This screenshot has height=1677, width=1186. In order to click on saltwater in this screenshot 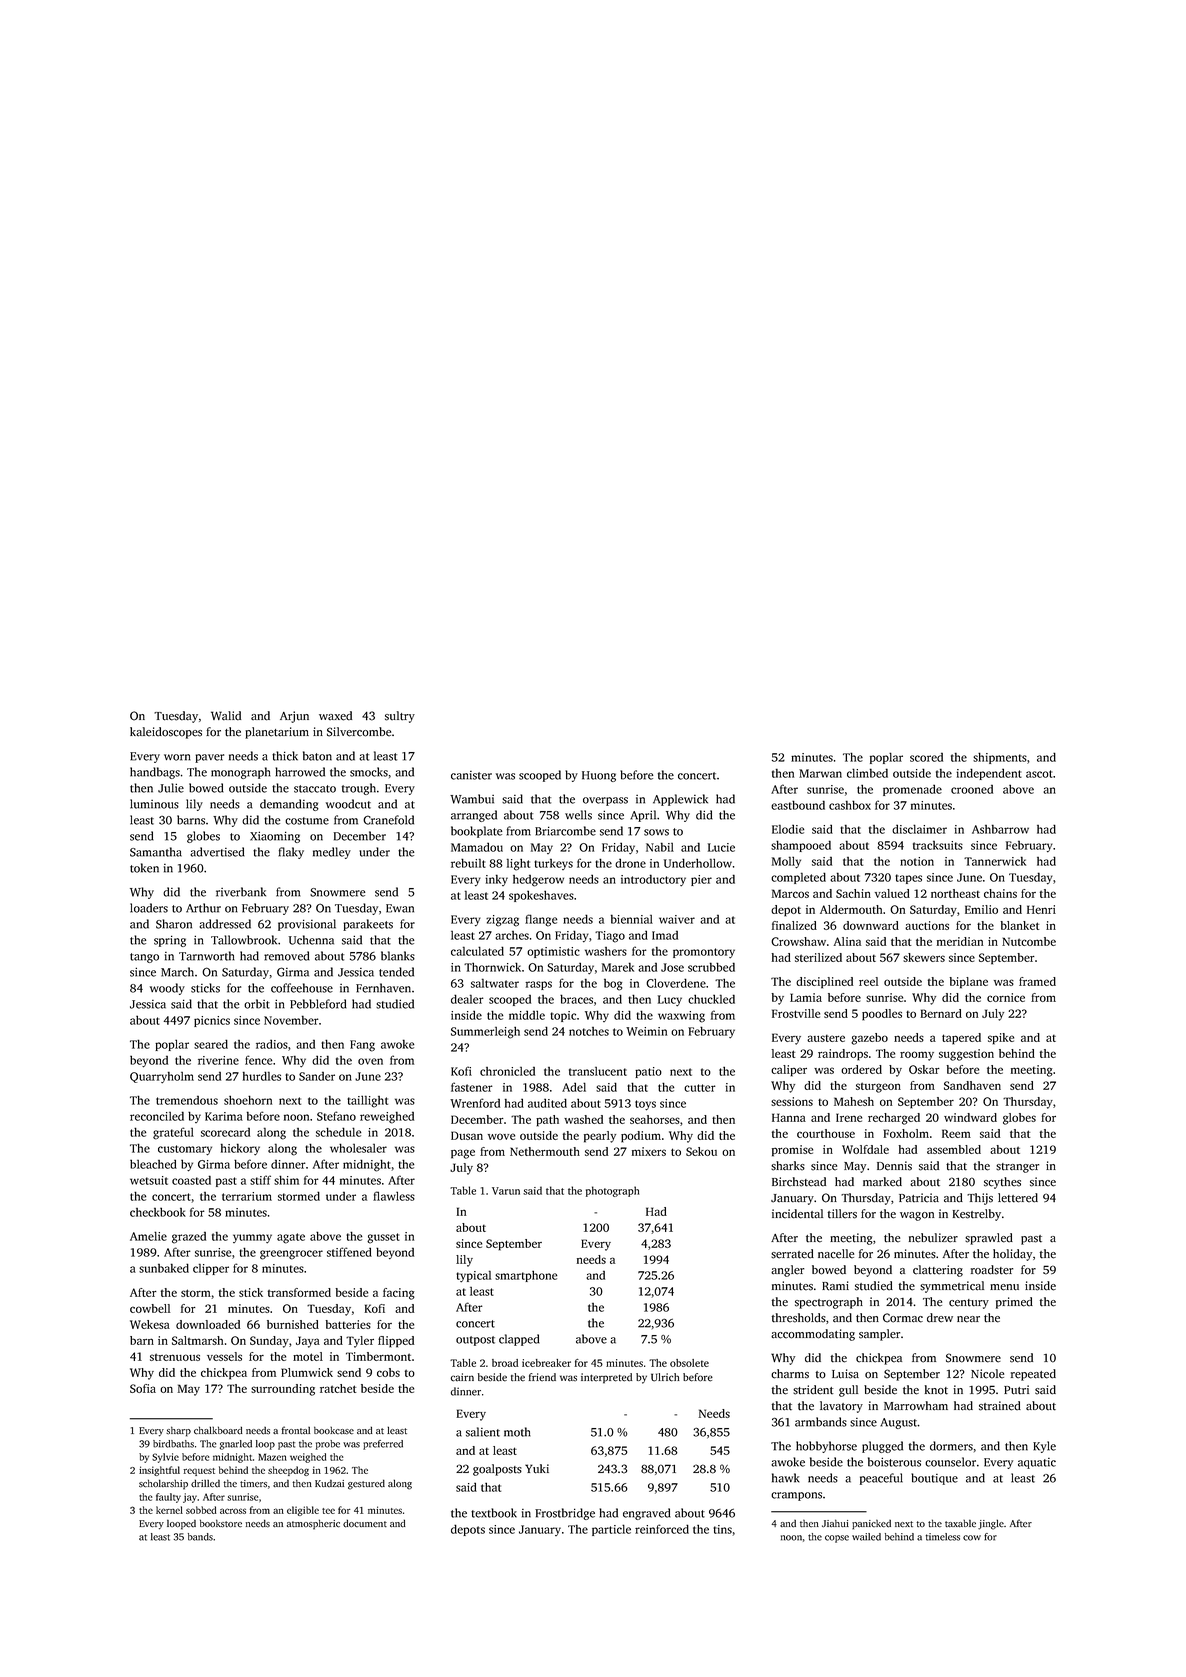, I will do `click(495, 983)`.
